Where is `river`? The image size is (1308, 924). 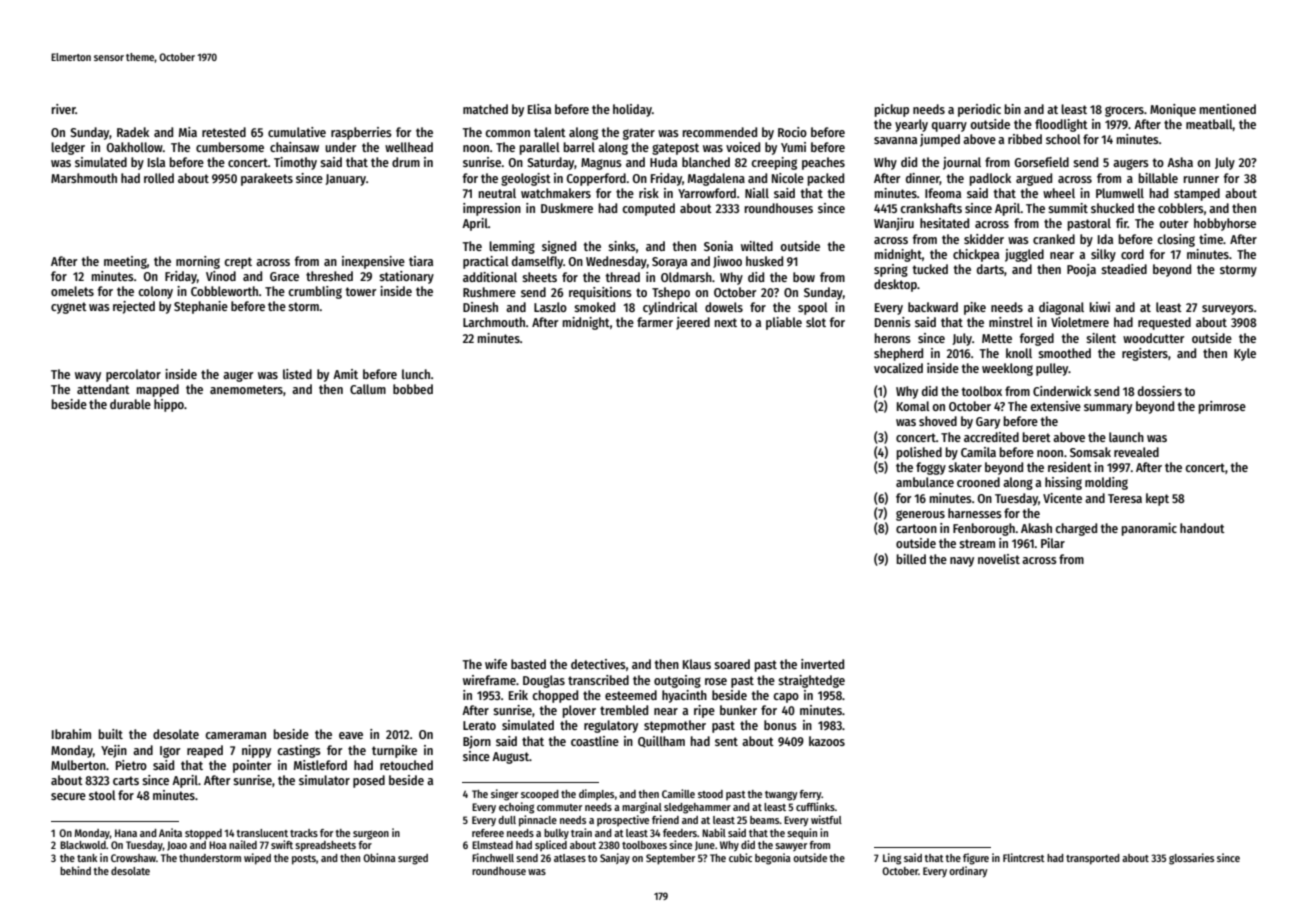 river is located at coordinates (64, 109).
